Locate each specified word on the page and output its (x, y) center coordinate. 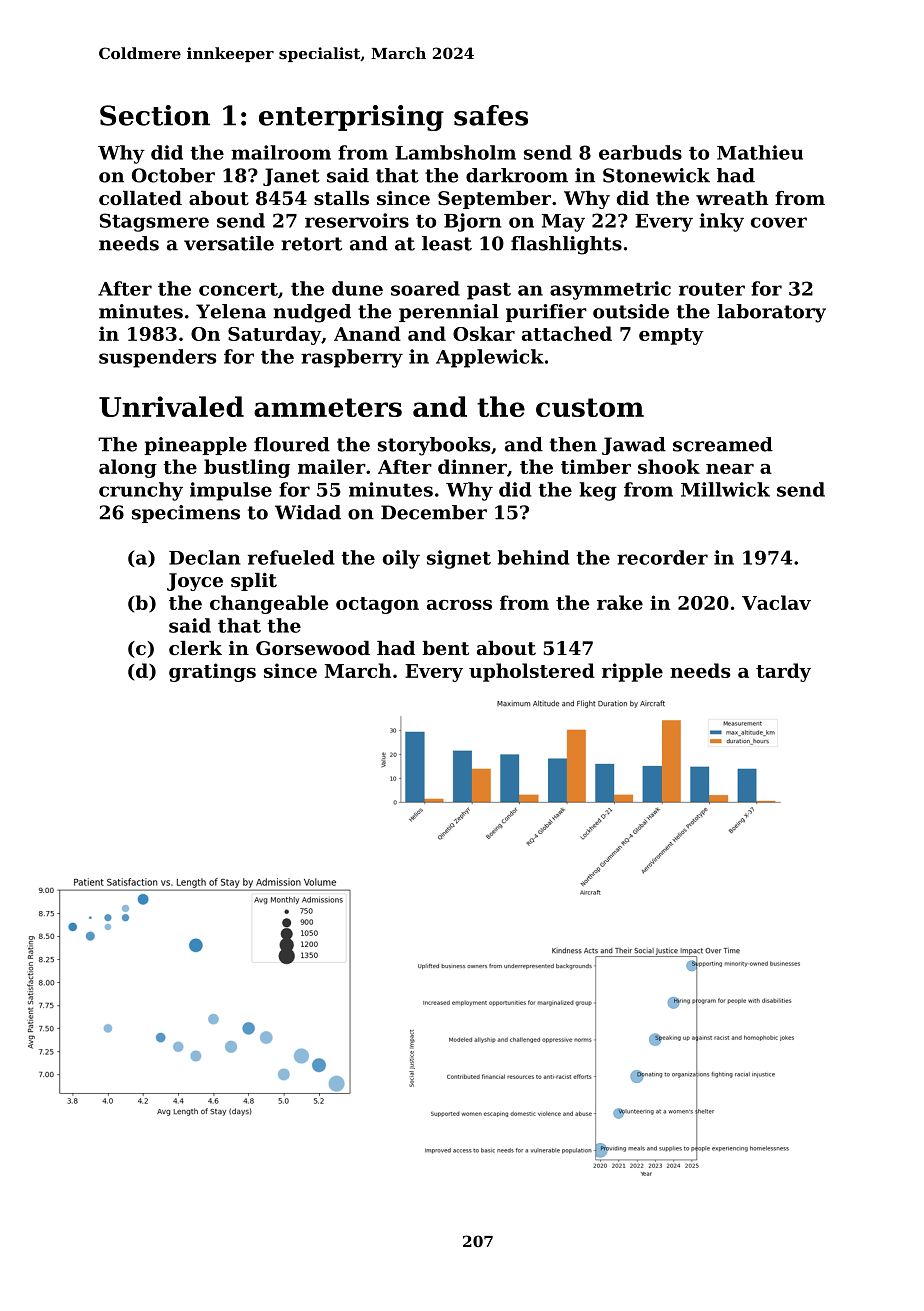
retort (311, 244)
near (730, 469)
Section (155, 115)
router (712, 289)
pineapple (195, 446)
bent (445, 648)
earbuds (640, 152)
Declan (205, 557)
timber (596, 466)
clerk (195, 648)
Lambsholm (455, 152)
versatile (229, 243)
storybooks (434, 446)
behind (533, 557)
